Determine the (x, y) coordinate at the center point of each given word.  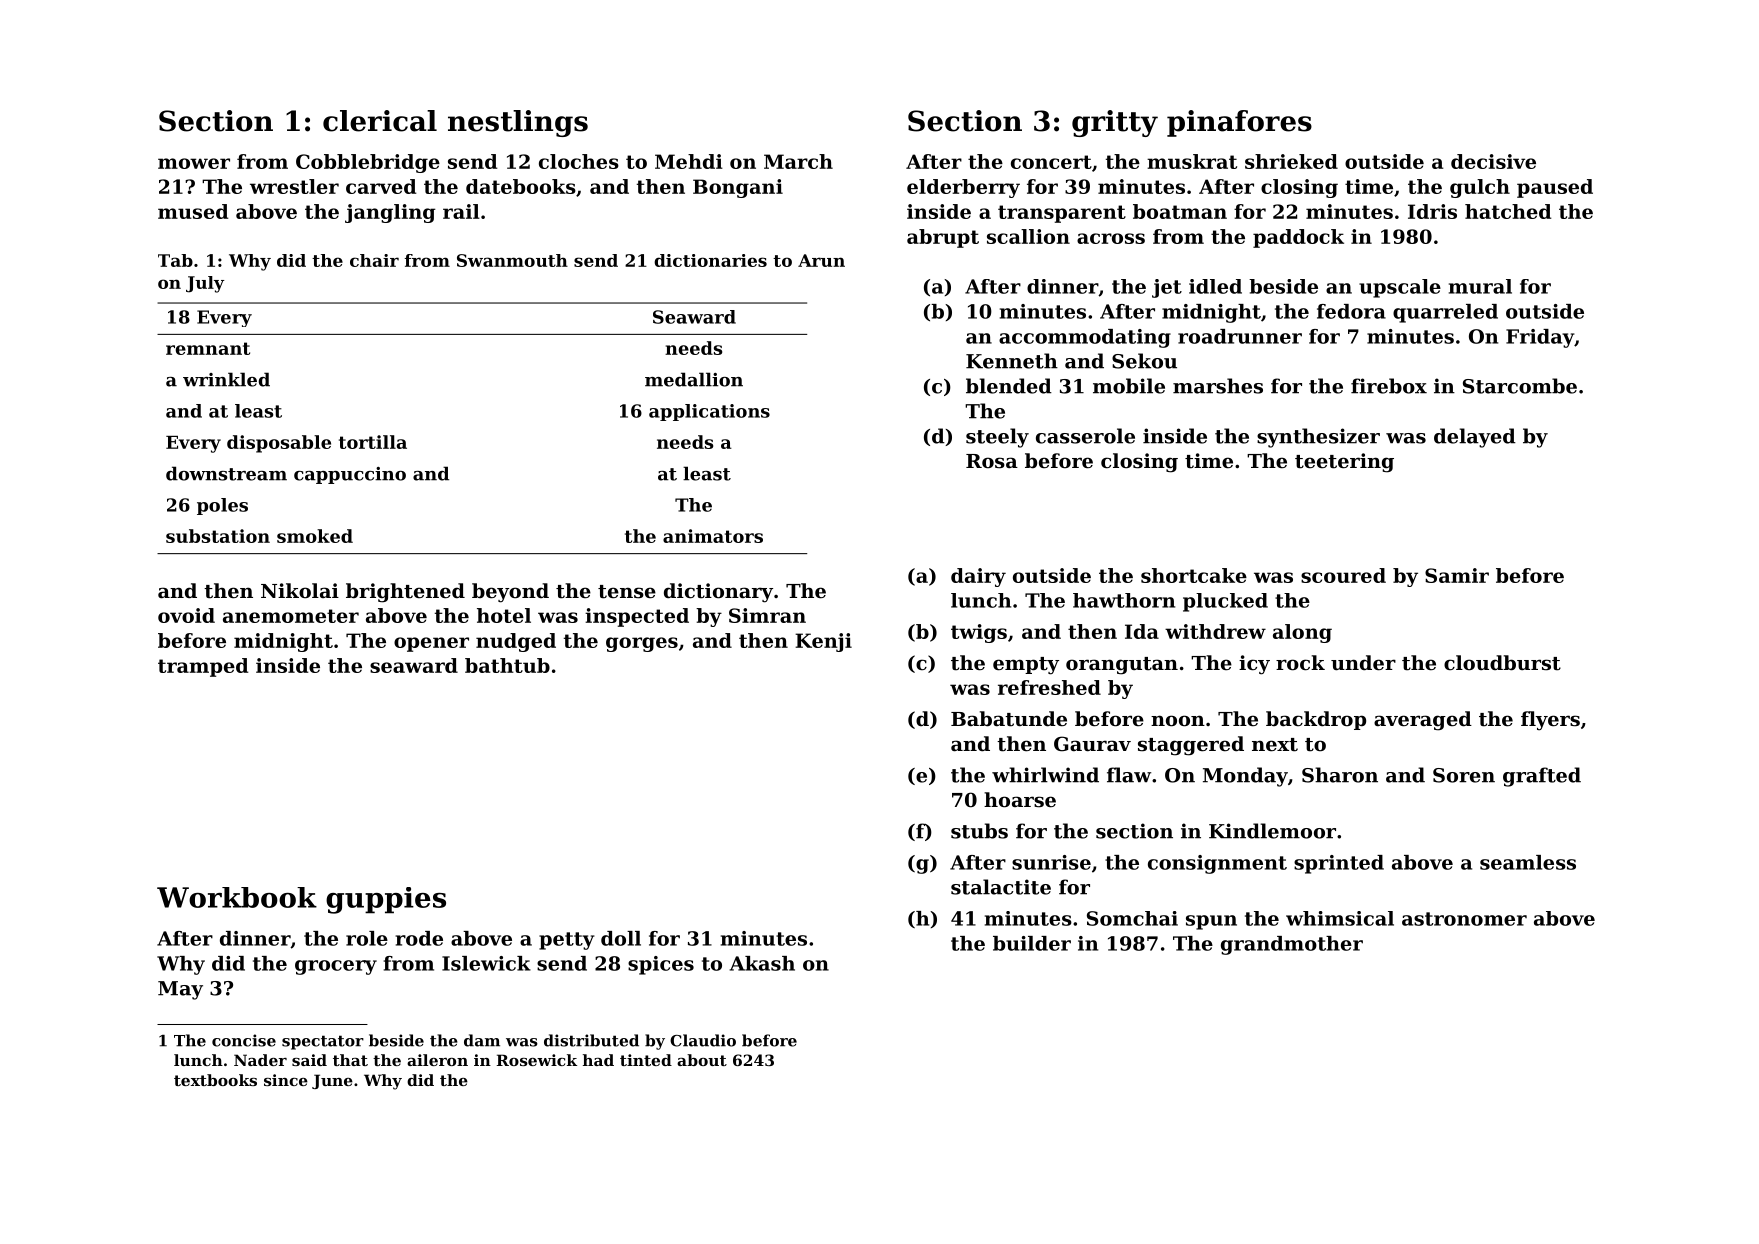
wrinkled (226, 379)
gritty (1115, 123)
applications (709, 412)
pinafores (1239, 123)
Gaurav (1092, 744)
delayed (1475, 438)
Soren (1464, 775)
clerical (380, 121)
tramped (203, 667)
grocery (336, 967)
